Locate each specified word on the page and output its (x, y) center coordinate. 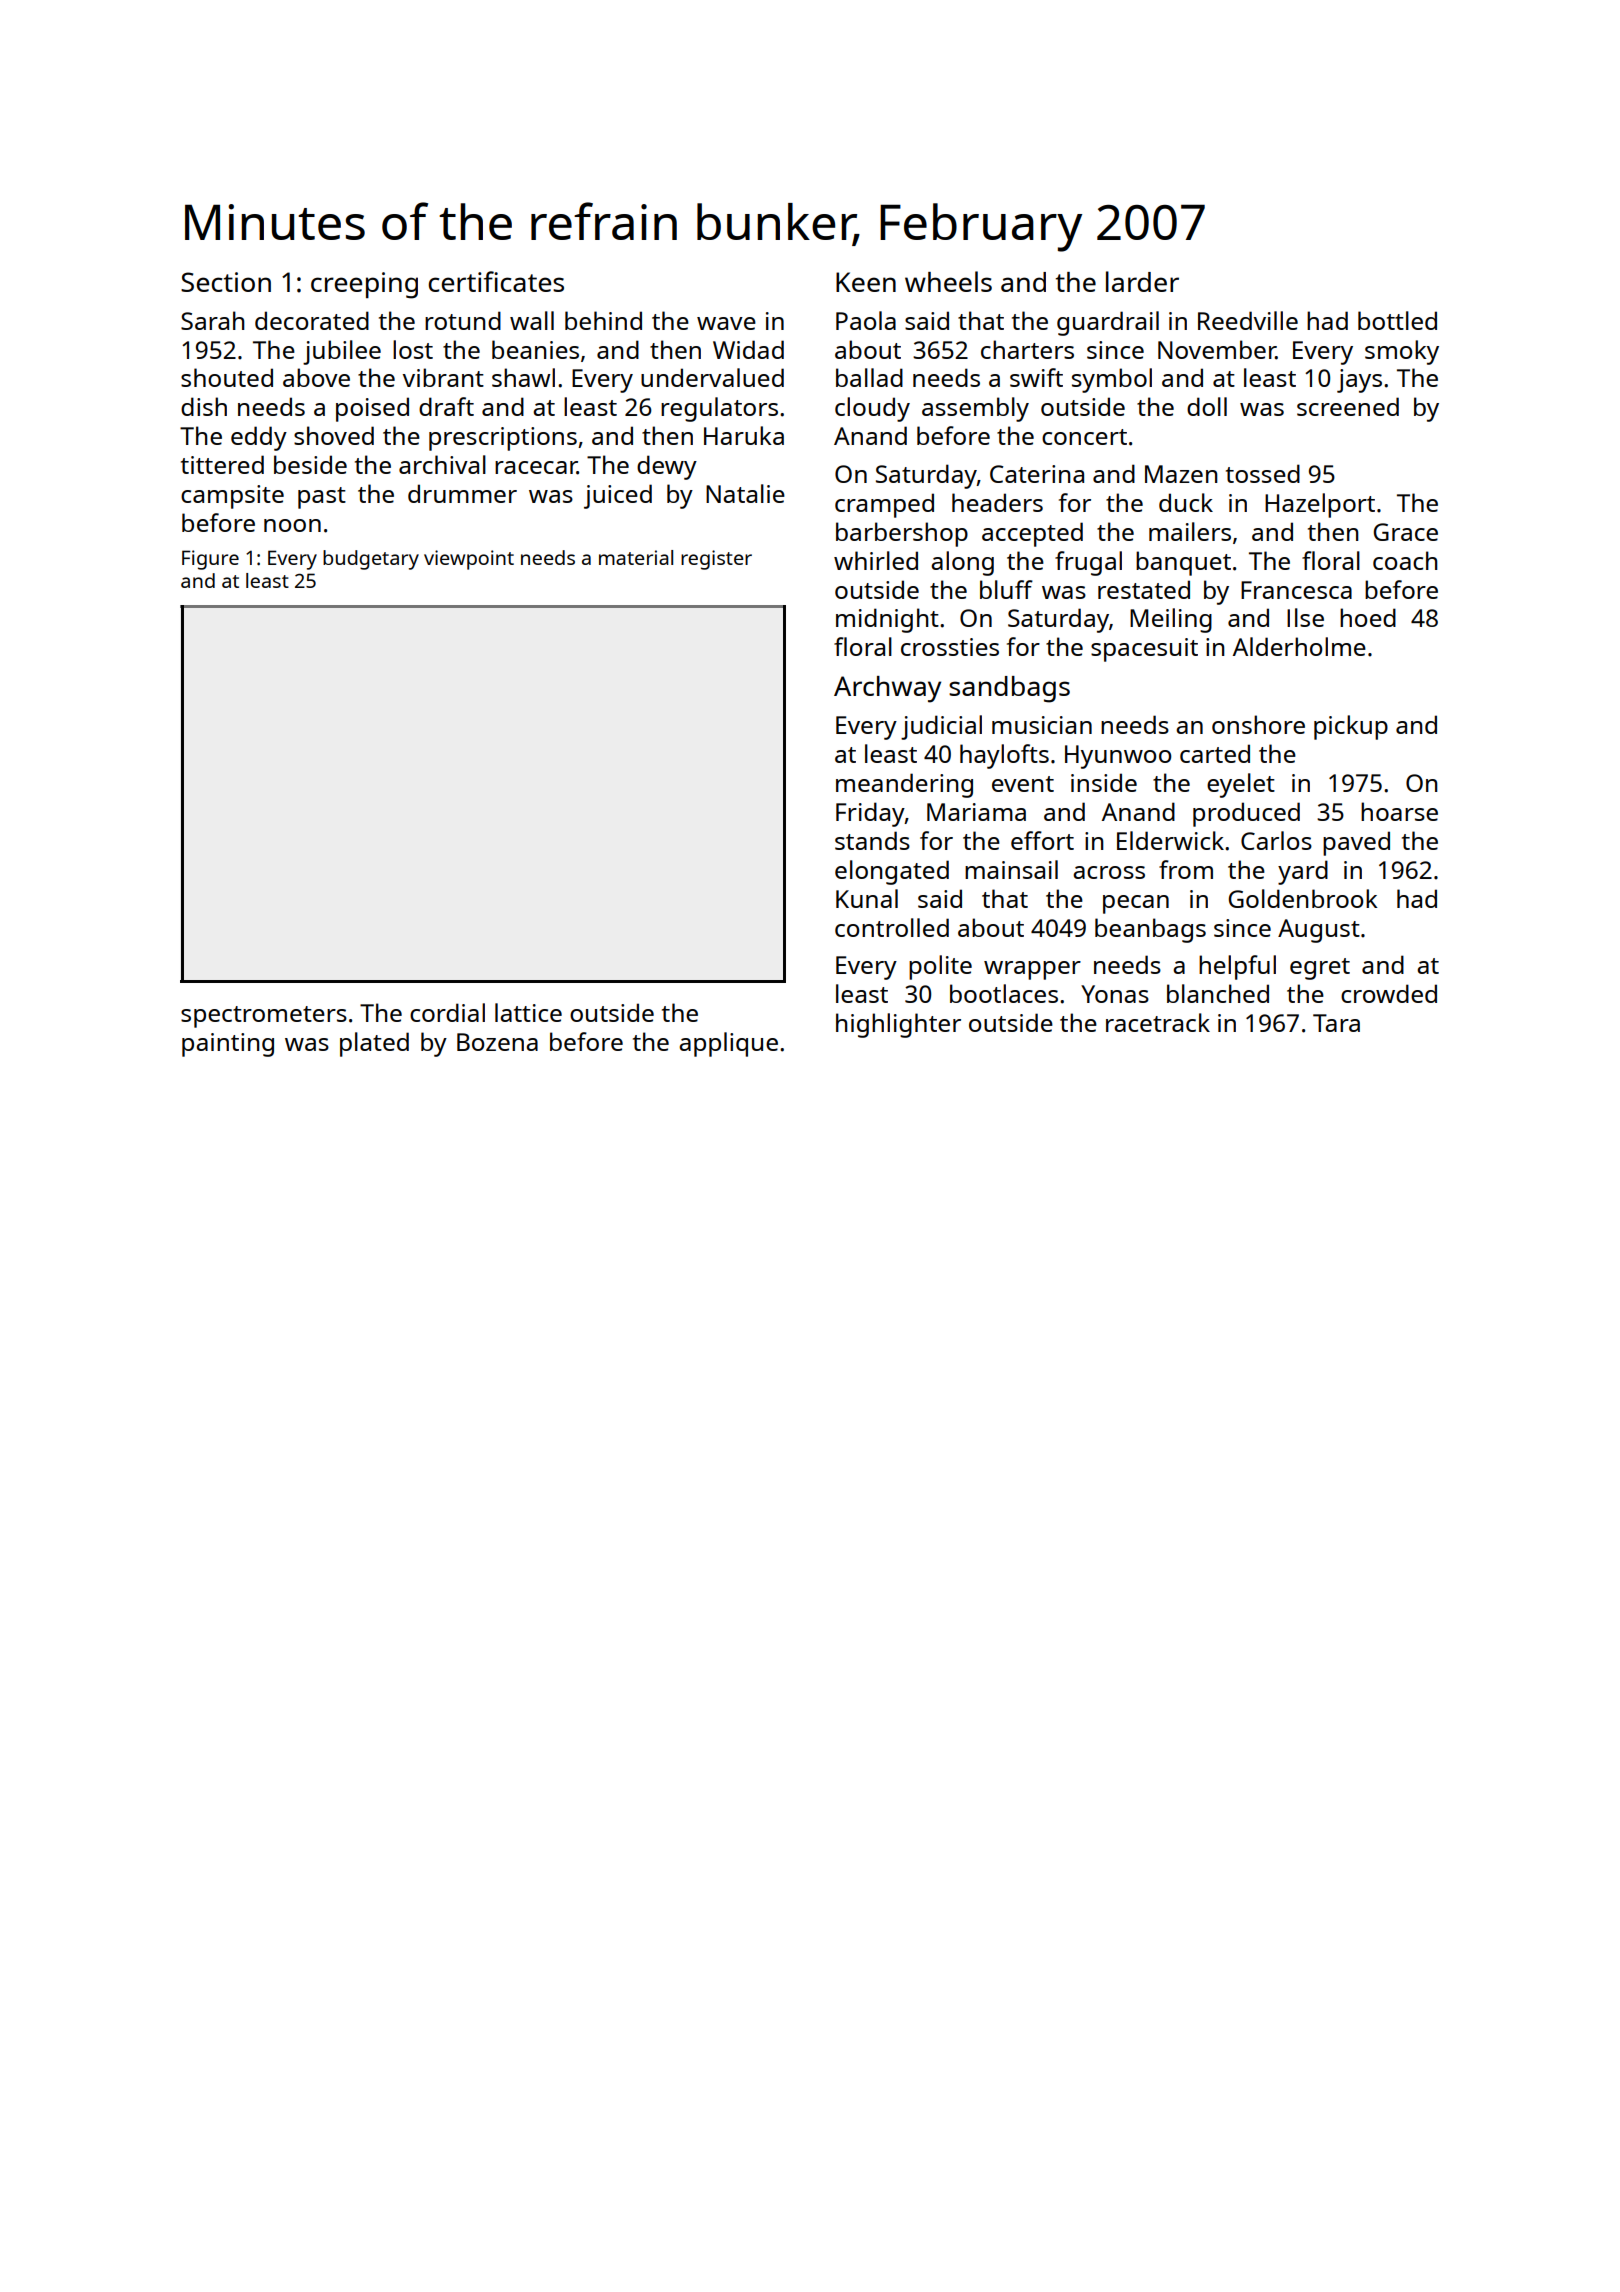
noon (292, 525)
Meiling (1171, 620)
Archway (887, 689)
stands (872, 840)
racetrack (1158, 1022)
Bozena (497, 1042)
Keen (866, 282)
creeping (364, 285)
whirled (876, 560)
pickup (1351, 727)
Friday (870, 814)
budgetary (371, 560)
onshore (1258, 724)
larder (1142, 281)
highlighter (898, 1025)
